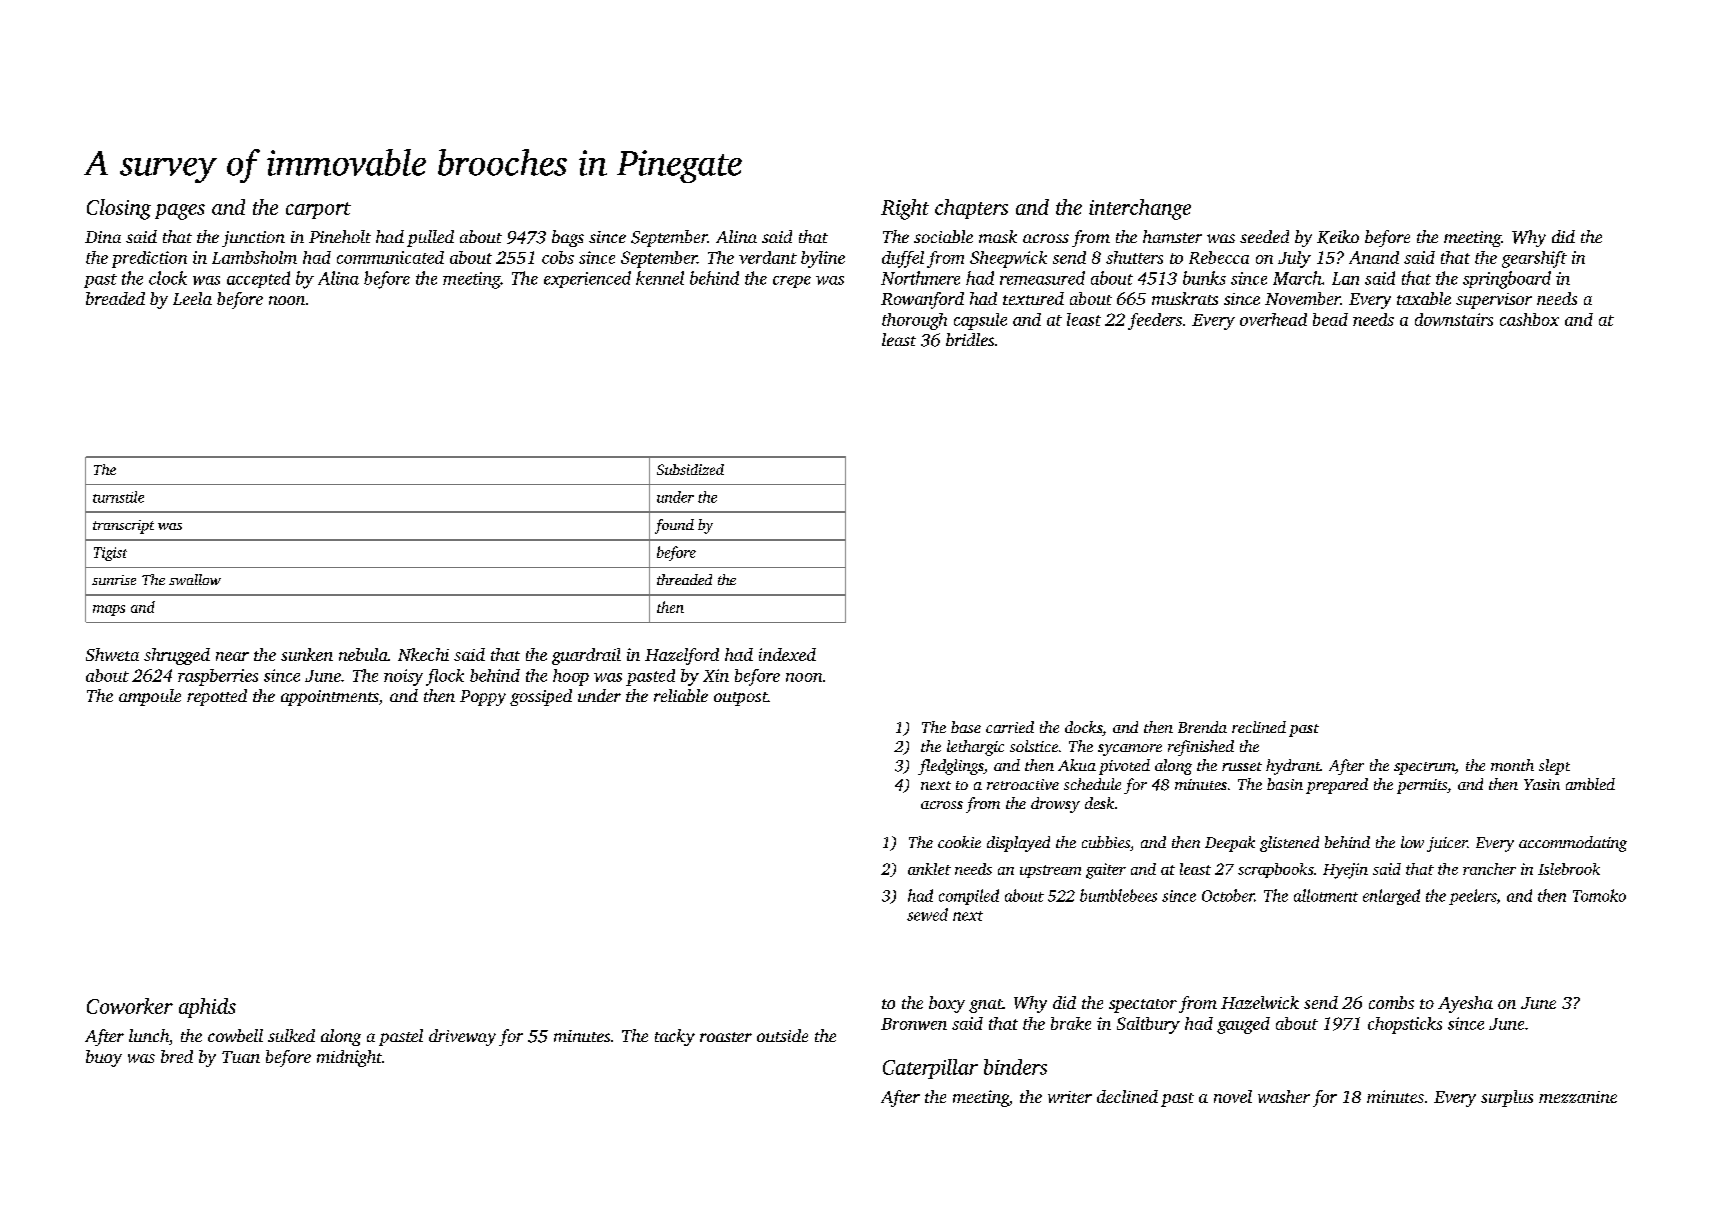  I want to click on Subsidized, so click(690, 469).
